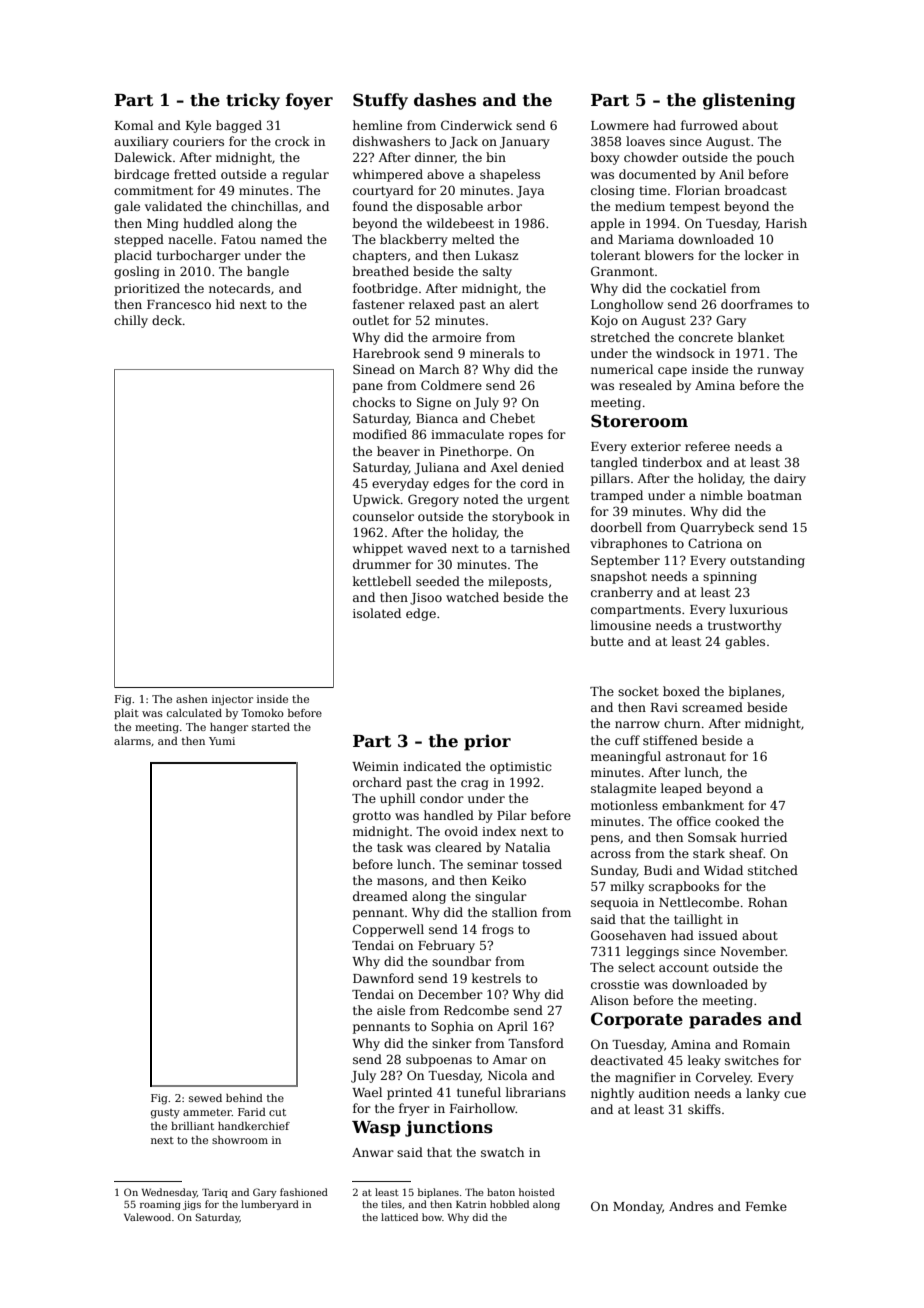  I want to click on Jisoo, so click(426, 599).
